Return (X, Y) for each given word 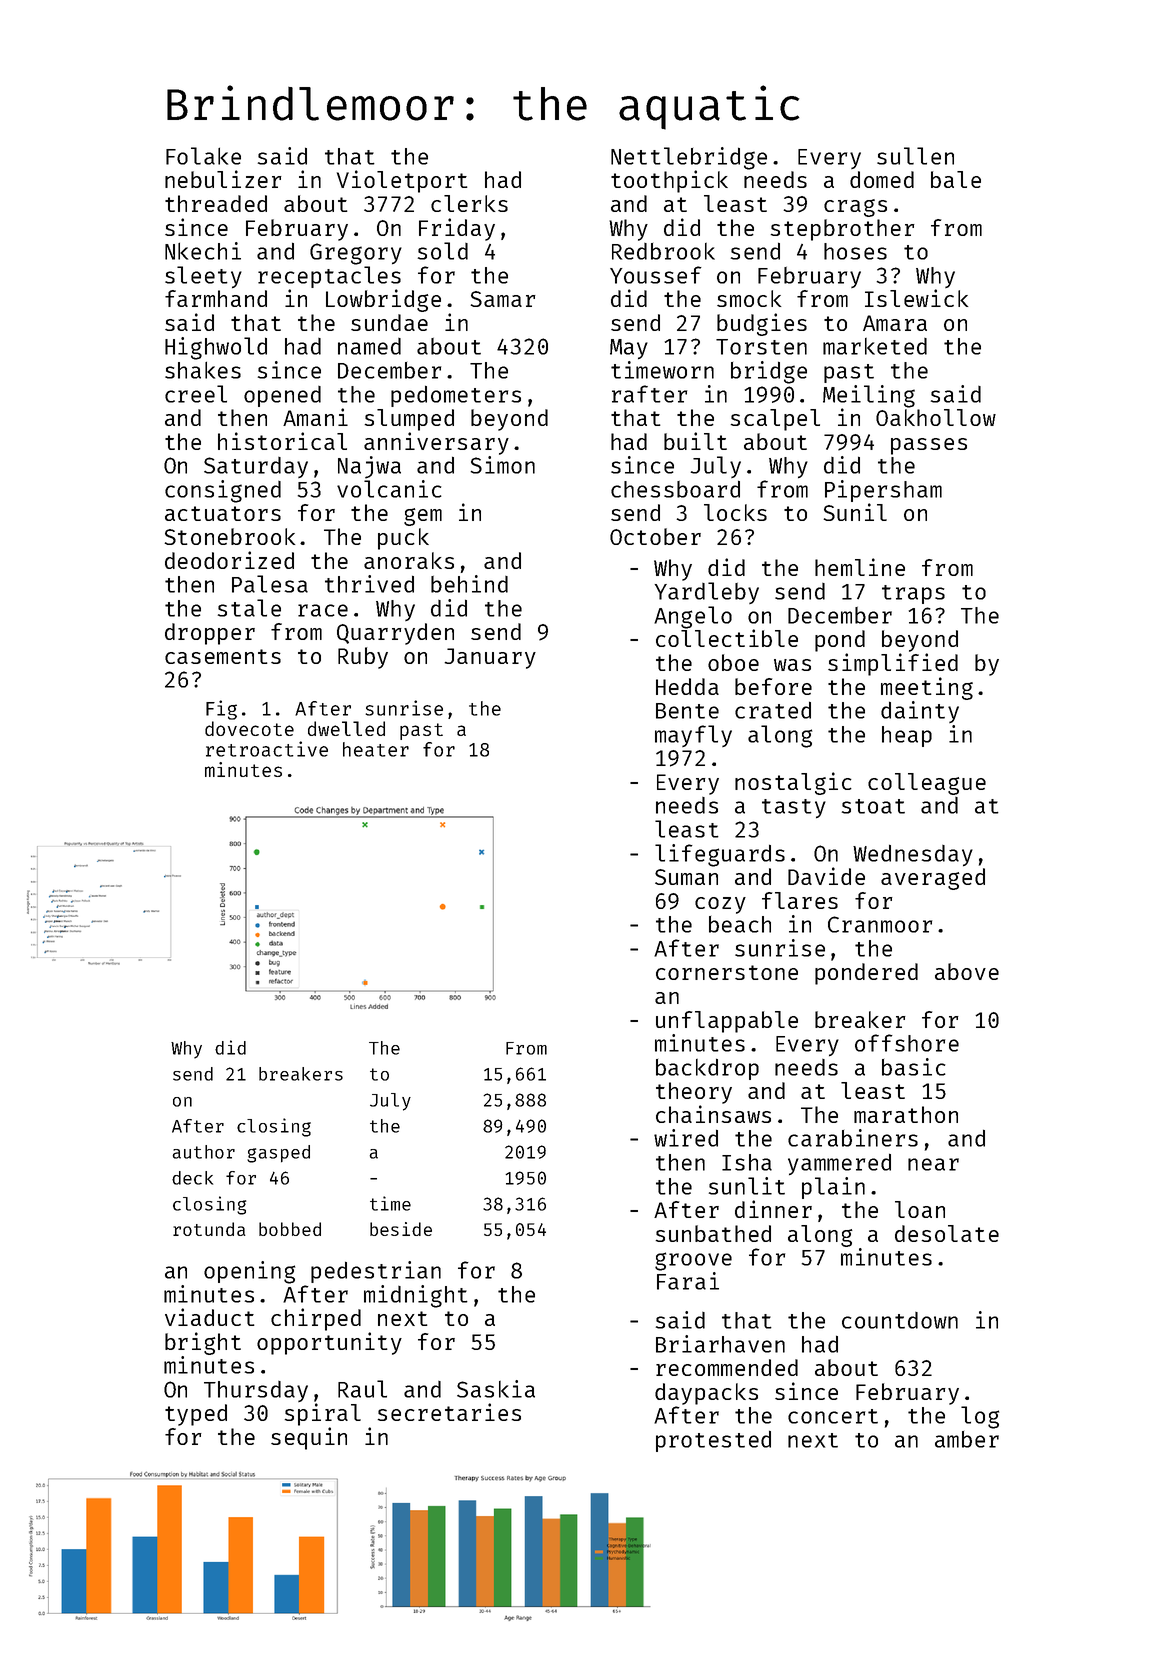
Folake (203, 156)
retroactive (267, 749)
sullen (915, 156)
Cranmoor (880, 924)
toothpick (669, 181)
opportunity (329, 1343)
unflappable (727, 1022)
